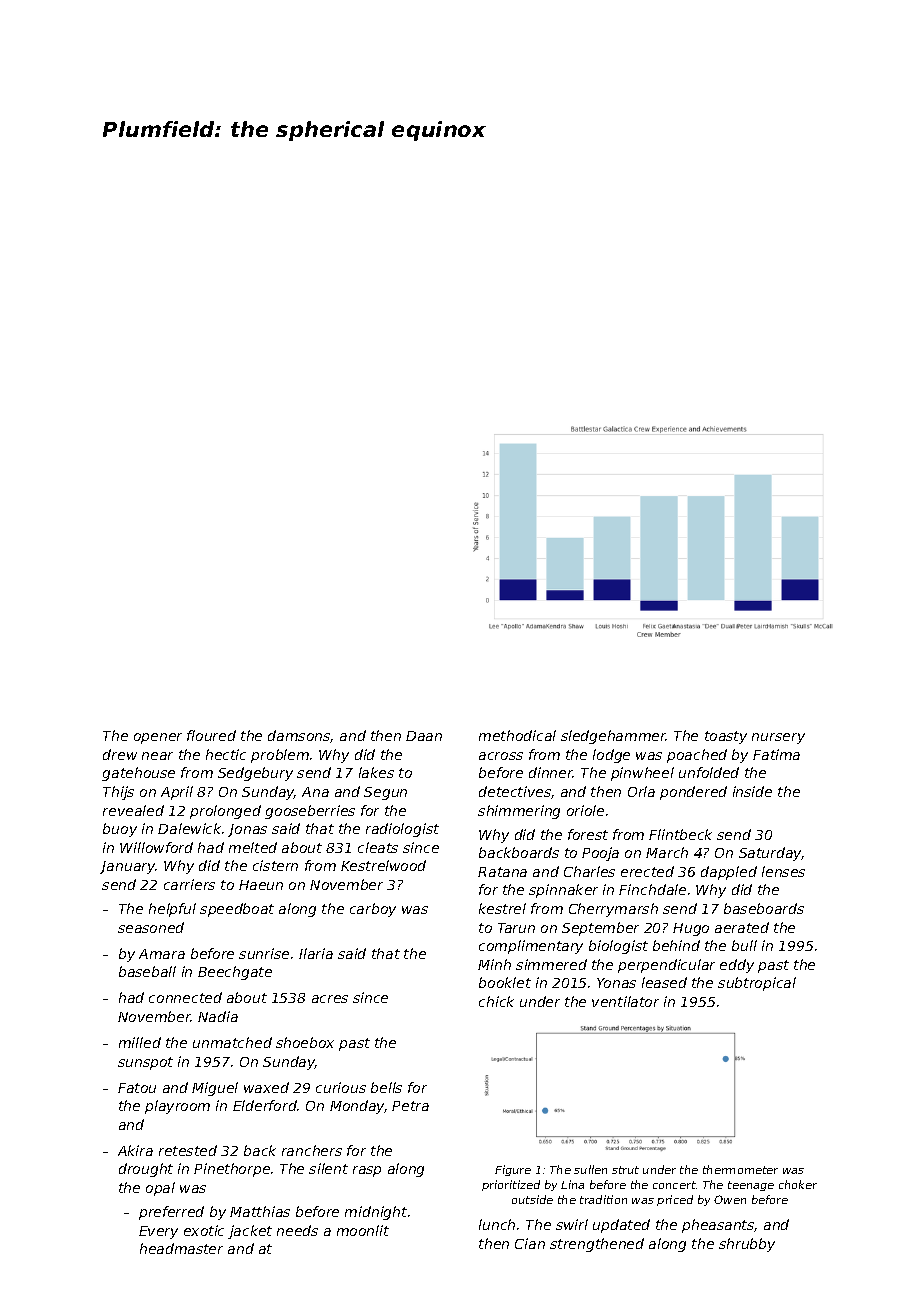 This screenshot has height=1308, width=924. I want to click on across, so click(501, 756).
